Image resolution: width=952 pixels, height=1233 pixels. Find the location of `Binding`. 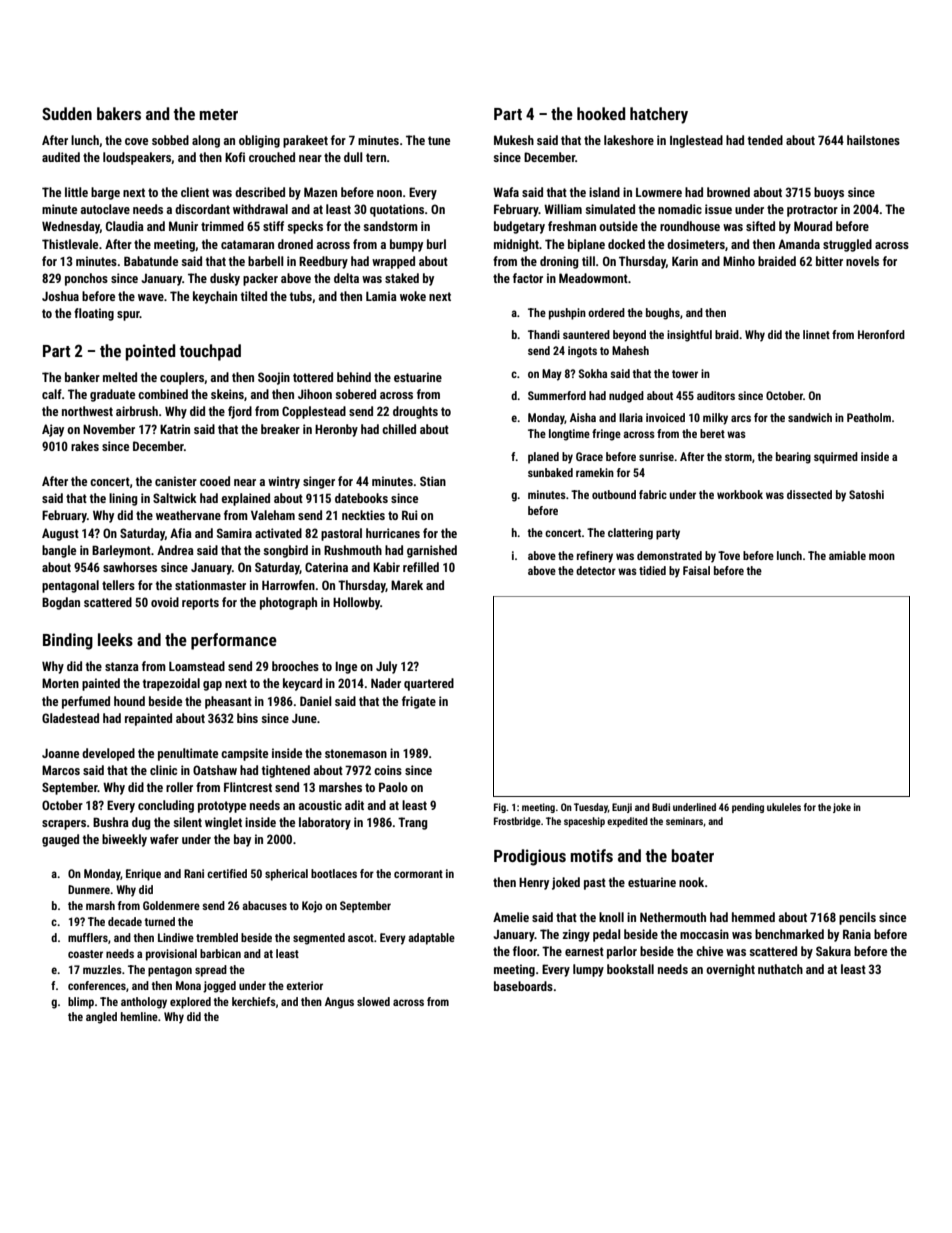

Binding is located at coordinates (68, 641).
